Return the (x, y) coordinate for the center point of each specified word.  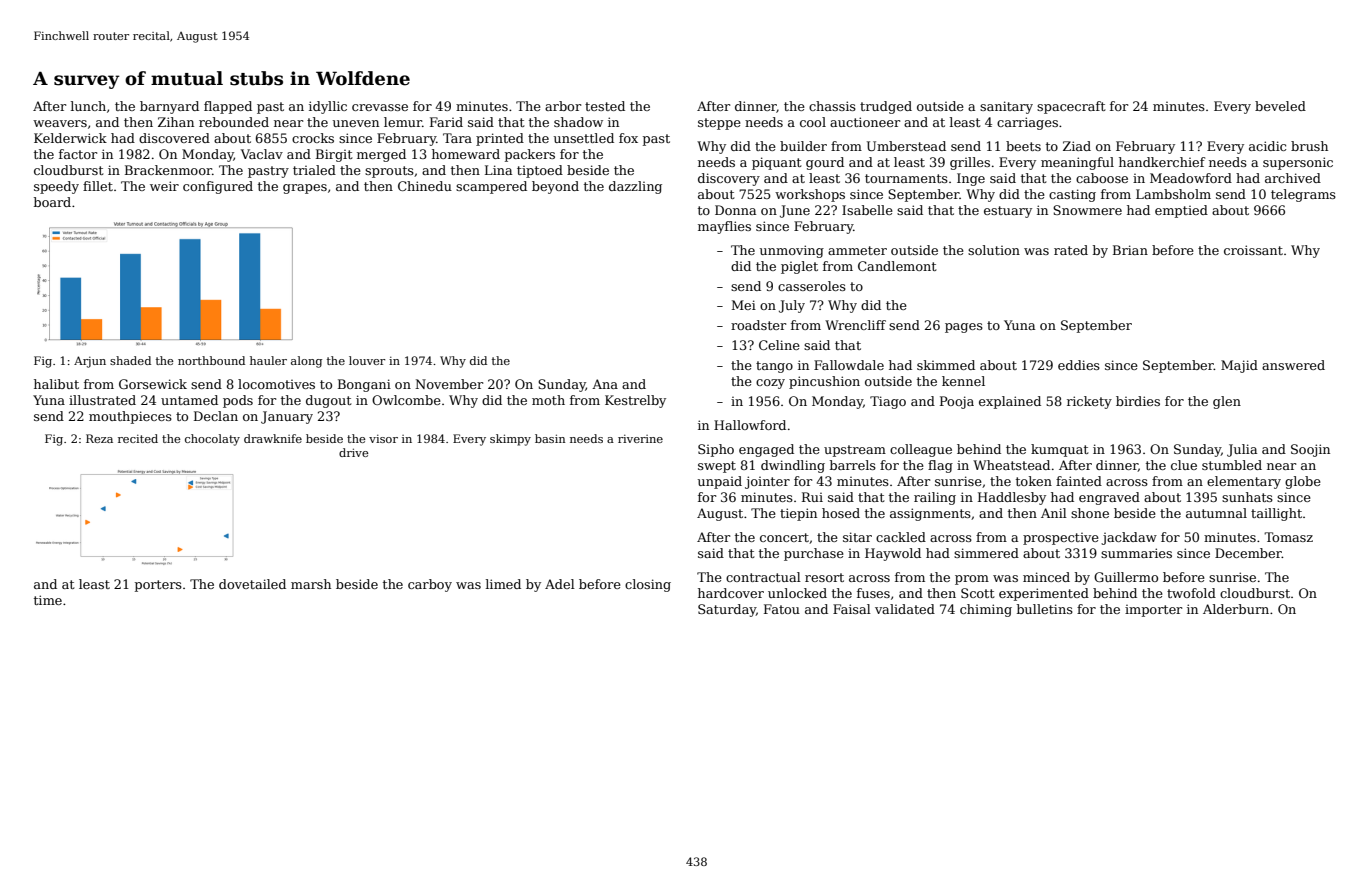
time (48, 600)
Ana (605, 384)
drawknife (273, 438)
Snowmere (1087, 210)
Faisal (852, 609)
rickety (1089, 402)
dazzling (635, 187)
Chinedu (425, 186)
